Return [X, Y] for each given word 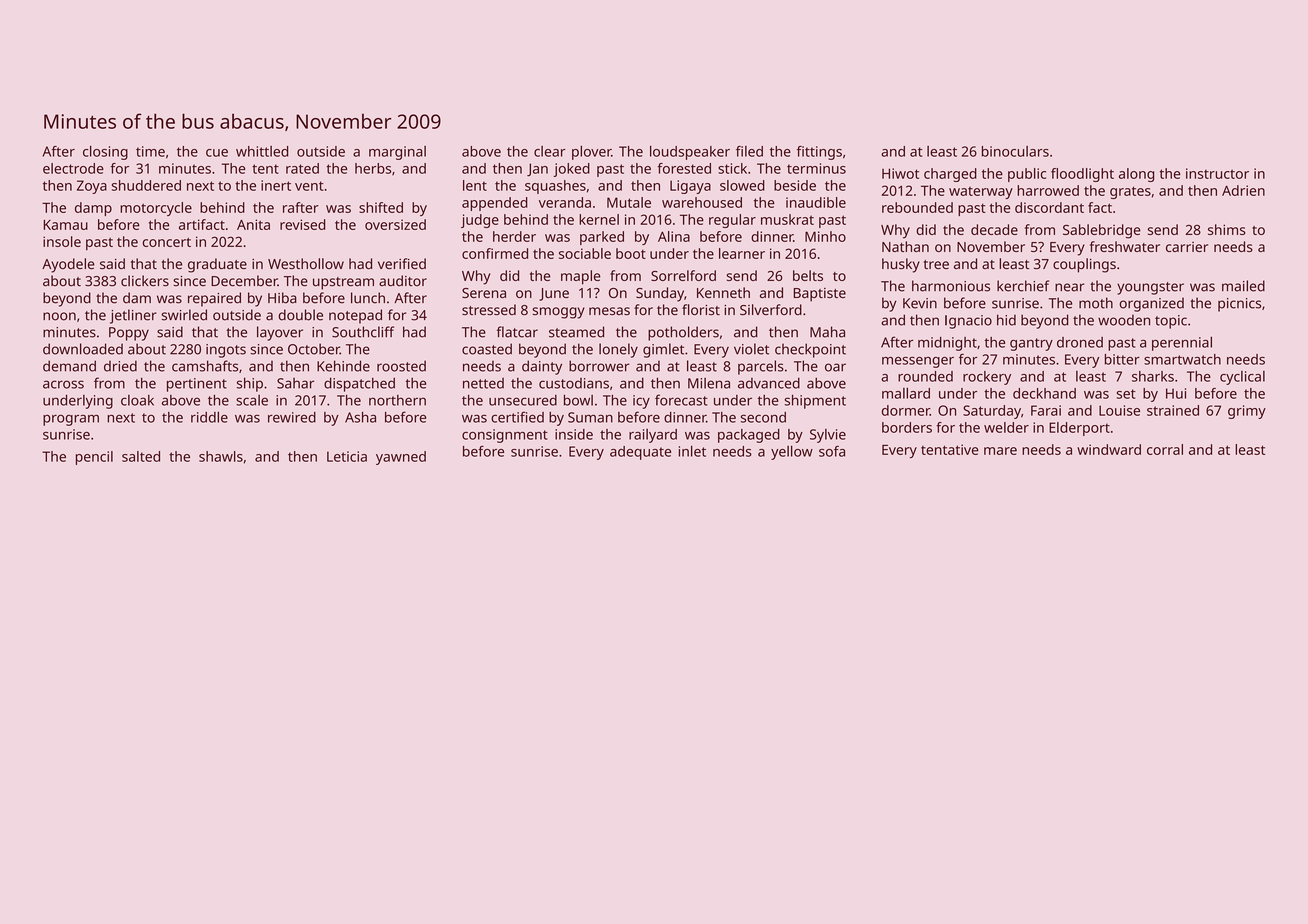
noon [59, 316]
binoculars [1015, 151]
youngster [1150, 288]
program [71, 420]
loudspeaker [690, 152]
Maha [827, 332]
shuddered [146, 185]
